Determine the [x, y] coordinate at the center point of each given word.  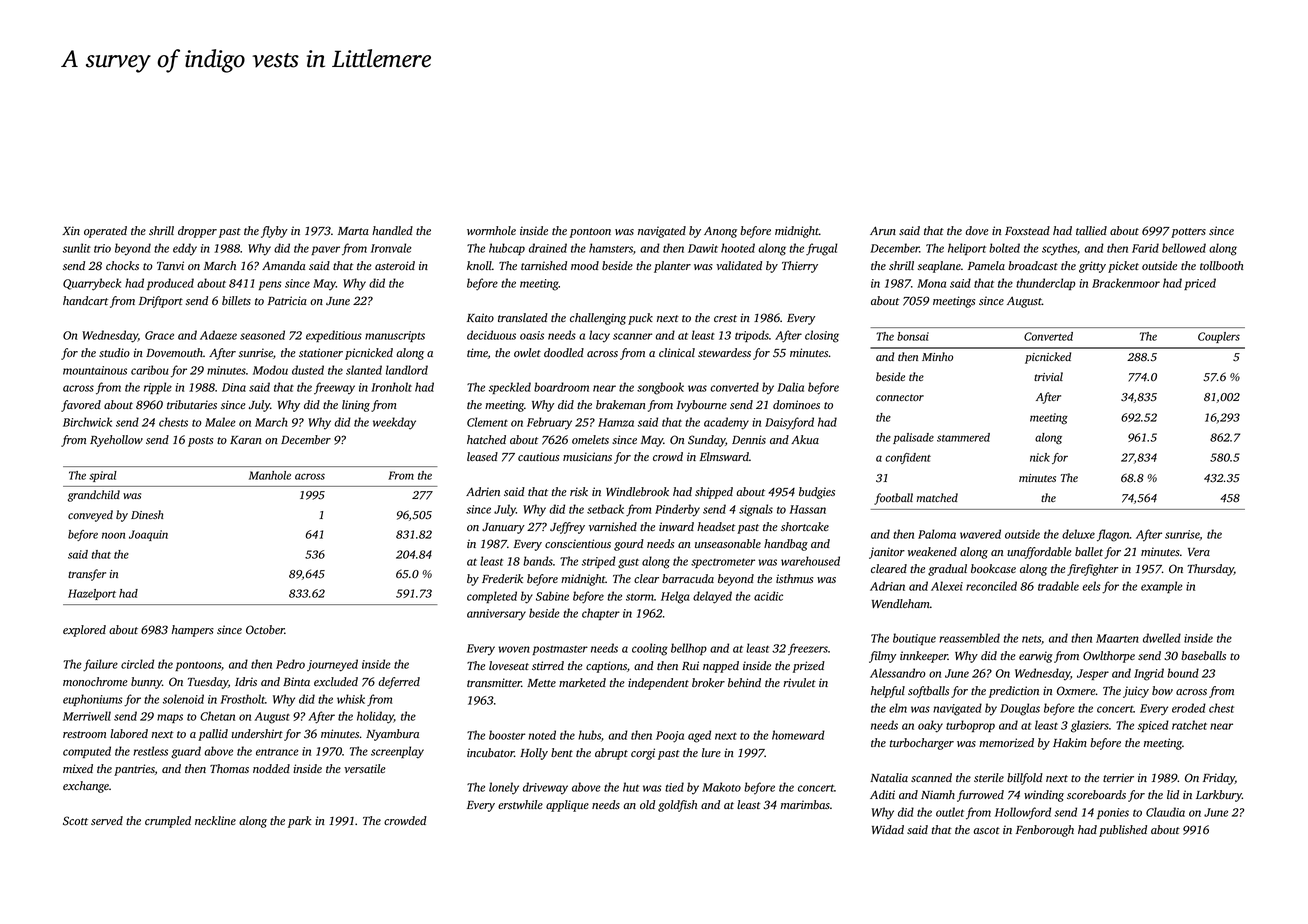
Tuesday [208, 683]
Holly [534, 754]
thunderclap [1045, 284]
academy [726, 423]
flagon [1113, 535]
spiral [103, 476]
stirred [548, 665]
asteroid [395, 265]
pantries [134, 770]
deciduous [491, 335]
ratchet [1189, 725]
